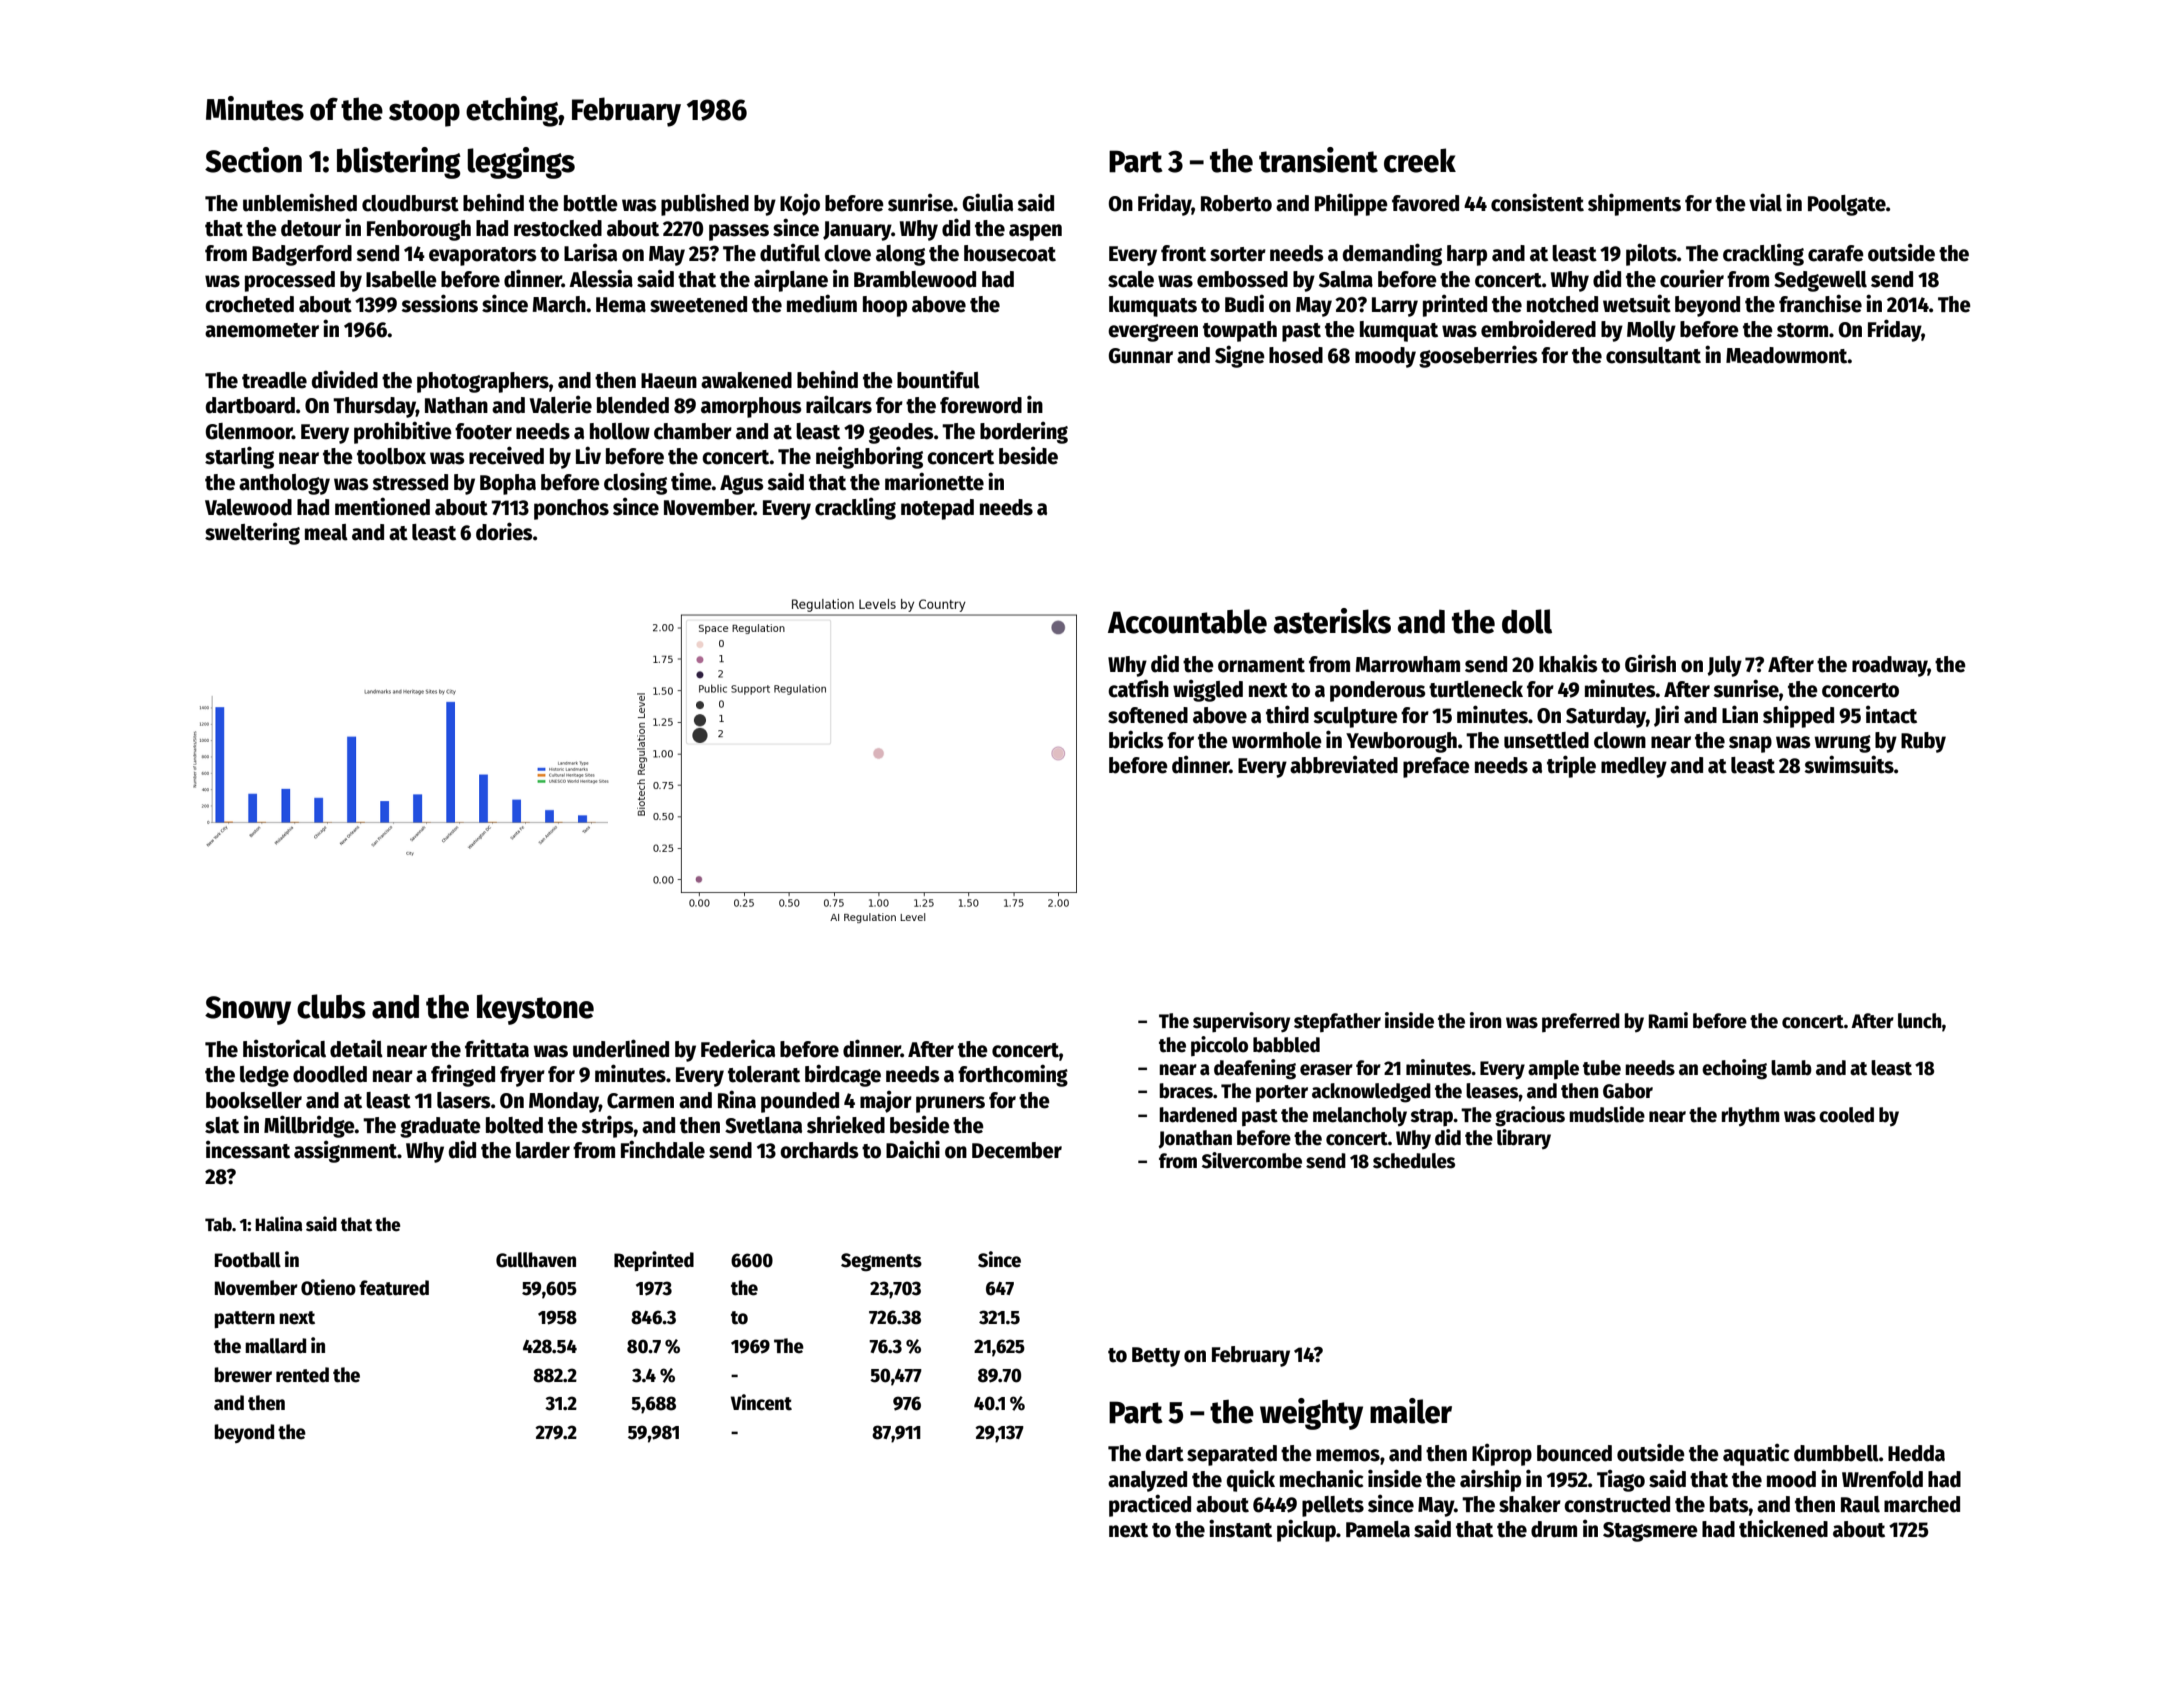  I want to click on sweltering, so click(252, 533).
